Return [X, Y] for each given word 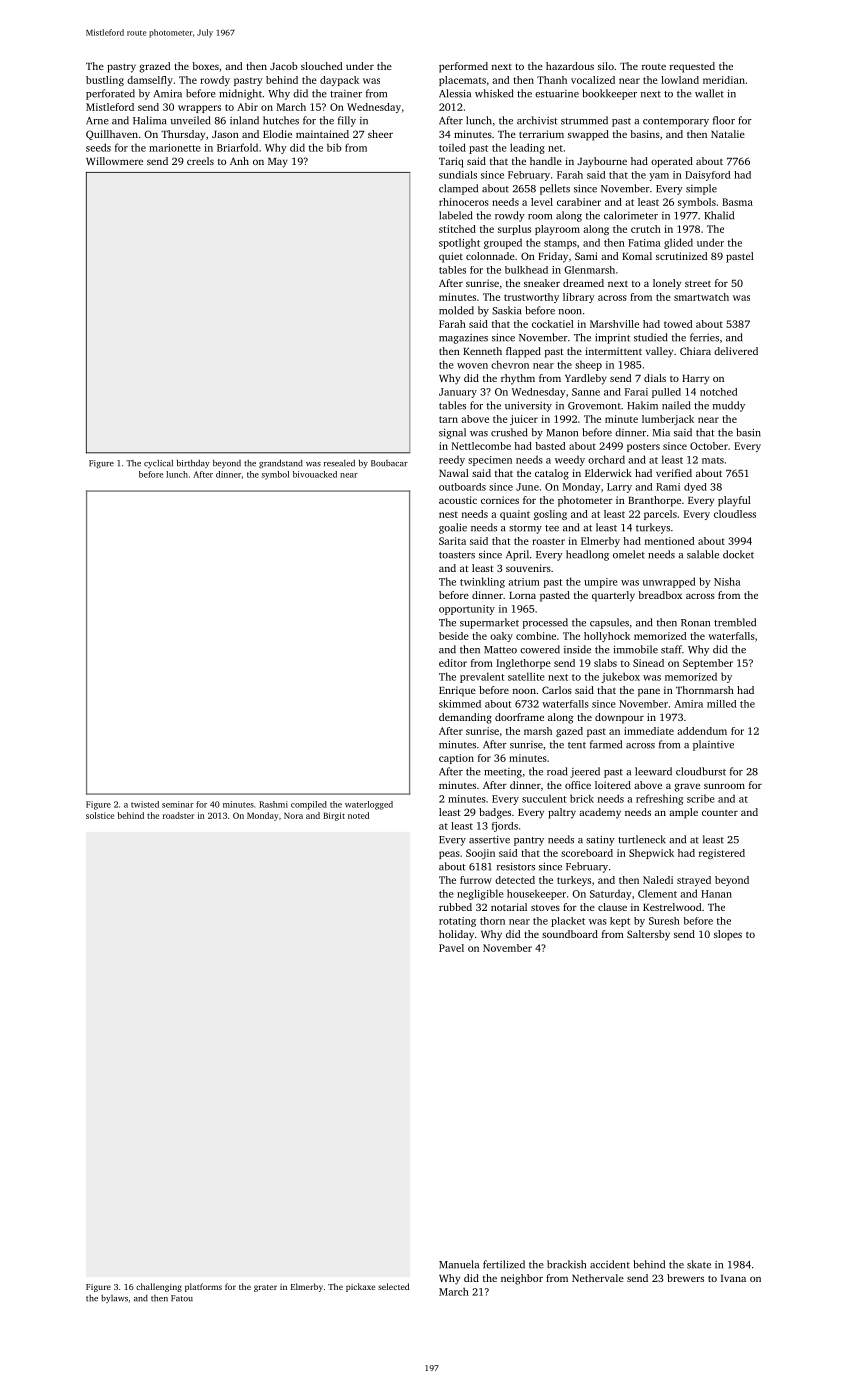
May [278, 163]
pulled [666, 393]
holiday [456, 935]
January [458, 393]
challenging [159, 1287]
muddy [729, 406]
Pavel [451, 948]
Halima [149, 120]
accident [610, 1264]
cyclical [158, 464]
